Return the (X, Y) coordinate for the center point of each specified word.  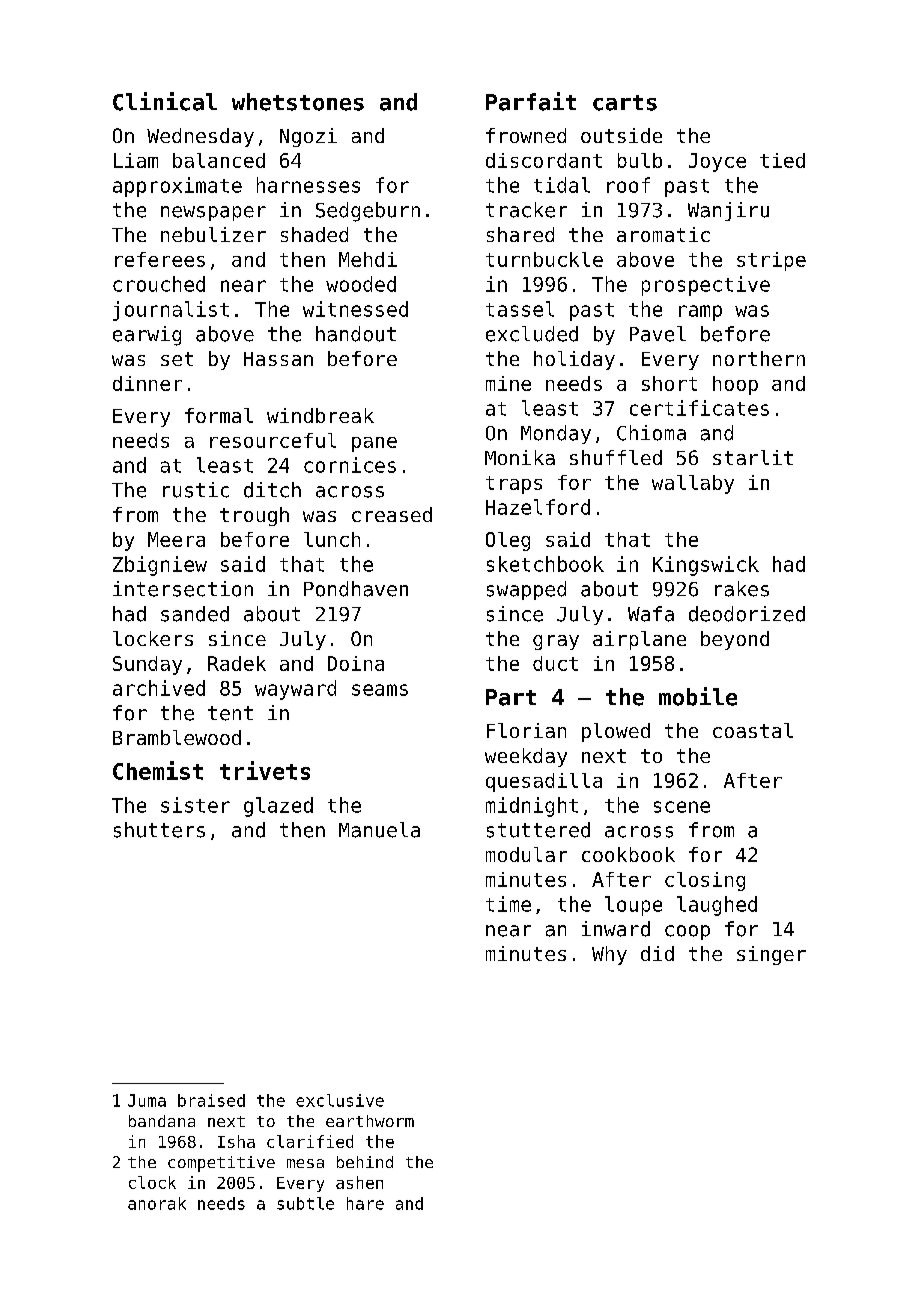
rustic (196, 490)
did (657, 953)
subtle (305, 1203)
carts (625, 103)
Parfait (531, 101)
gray (556, 642)
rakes (742, 589)
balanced (219, 160)
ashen (359, 1182)
